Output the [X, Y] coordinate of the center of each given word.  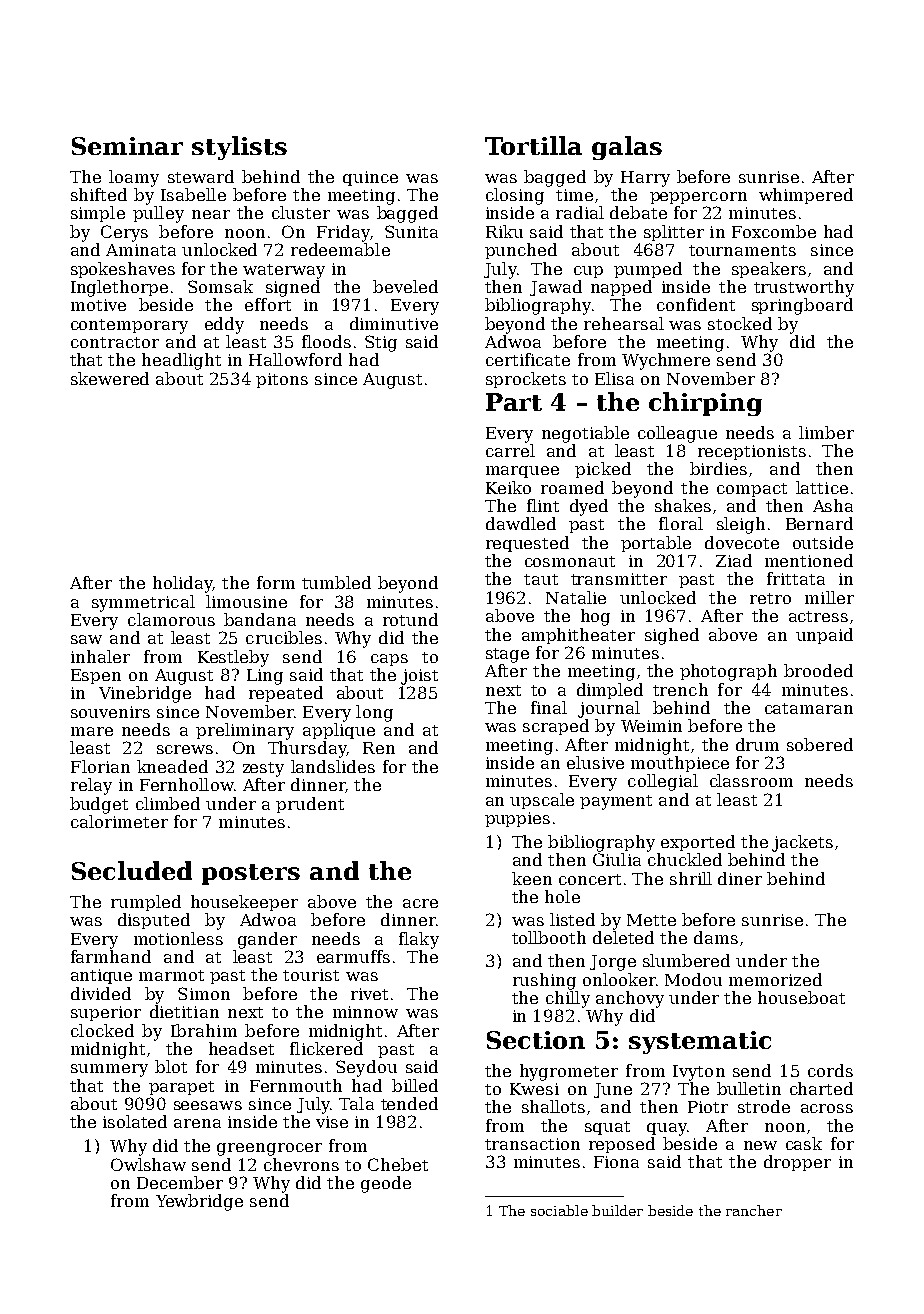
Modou [693, 979]
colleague [677, 434]
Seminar [127, 146]
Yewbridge [199, 1202]
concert [590, 879]
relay [91, 786]
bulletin [749, 1088]
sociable [559, 1210]
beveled [405, 286]
